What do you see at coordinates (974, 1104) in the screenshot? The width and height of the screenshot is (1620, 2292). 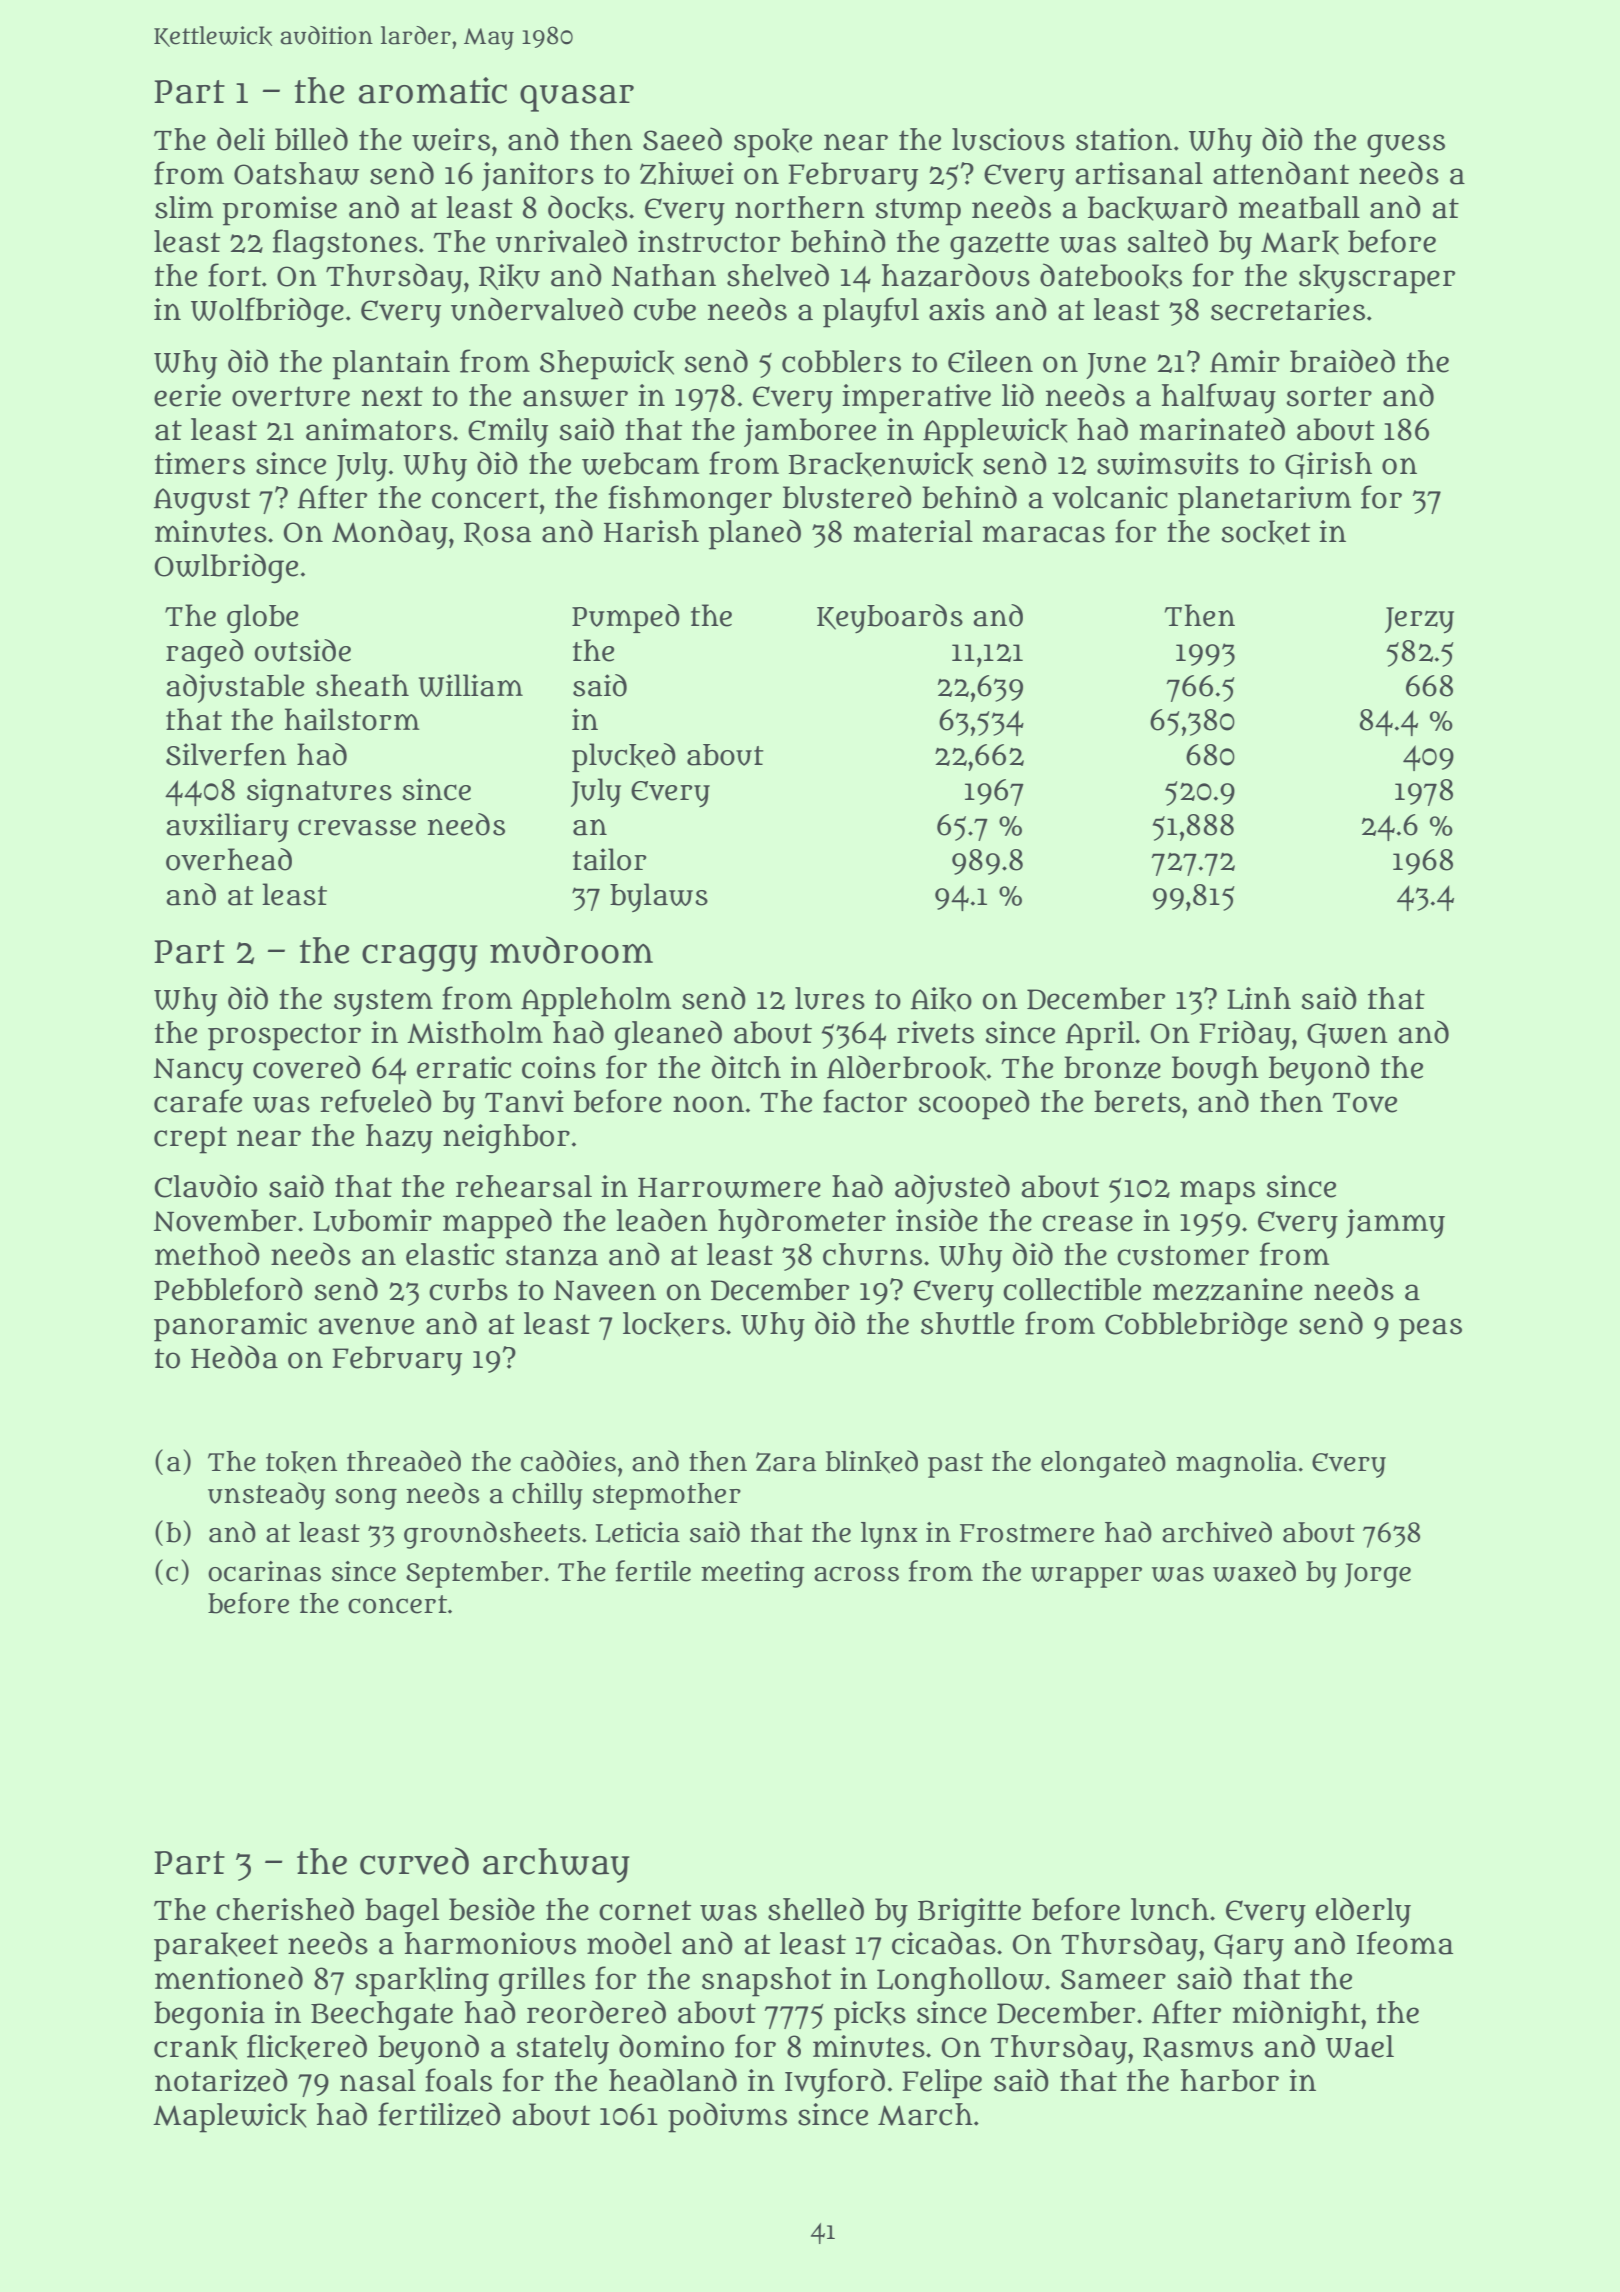 I see `scooped` at bounding box center [974, 1104].
